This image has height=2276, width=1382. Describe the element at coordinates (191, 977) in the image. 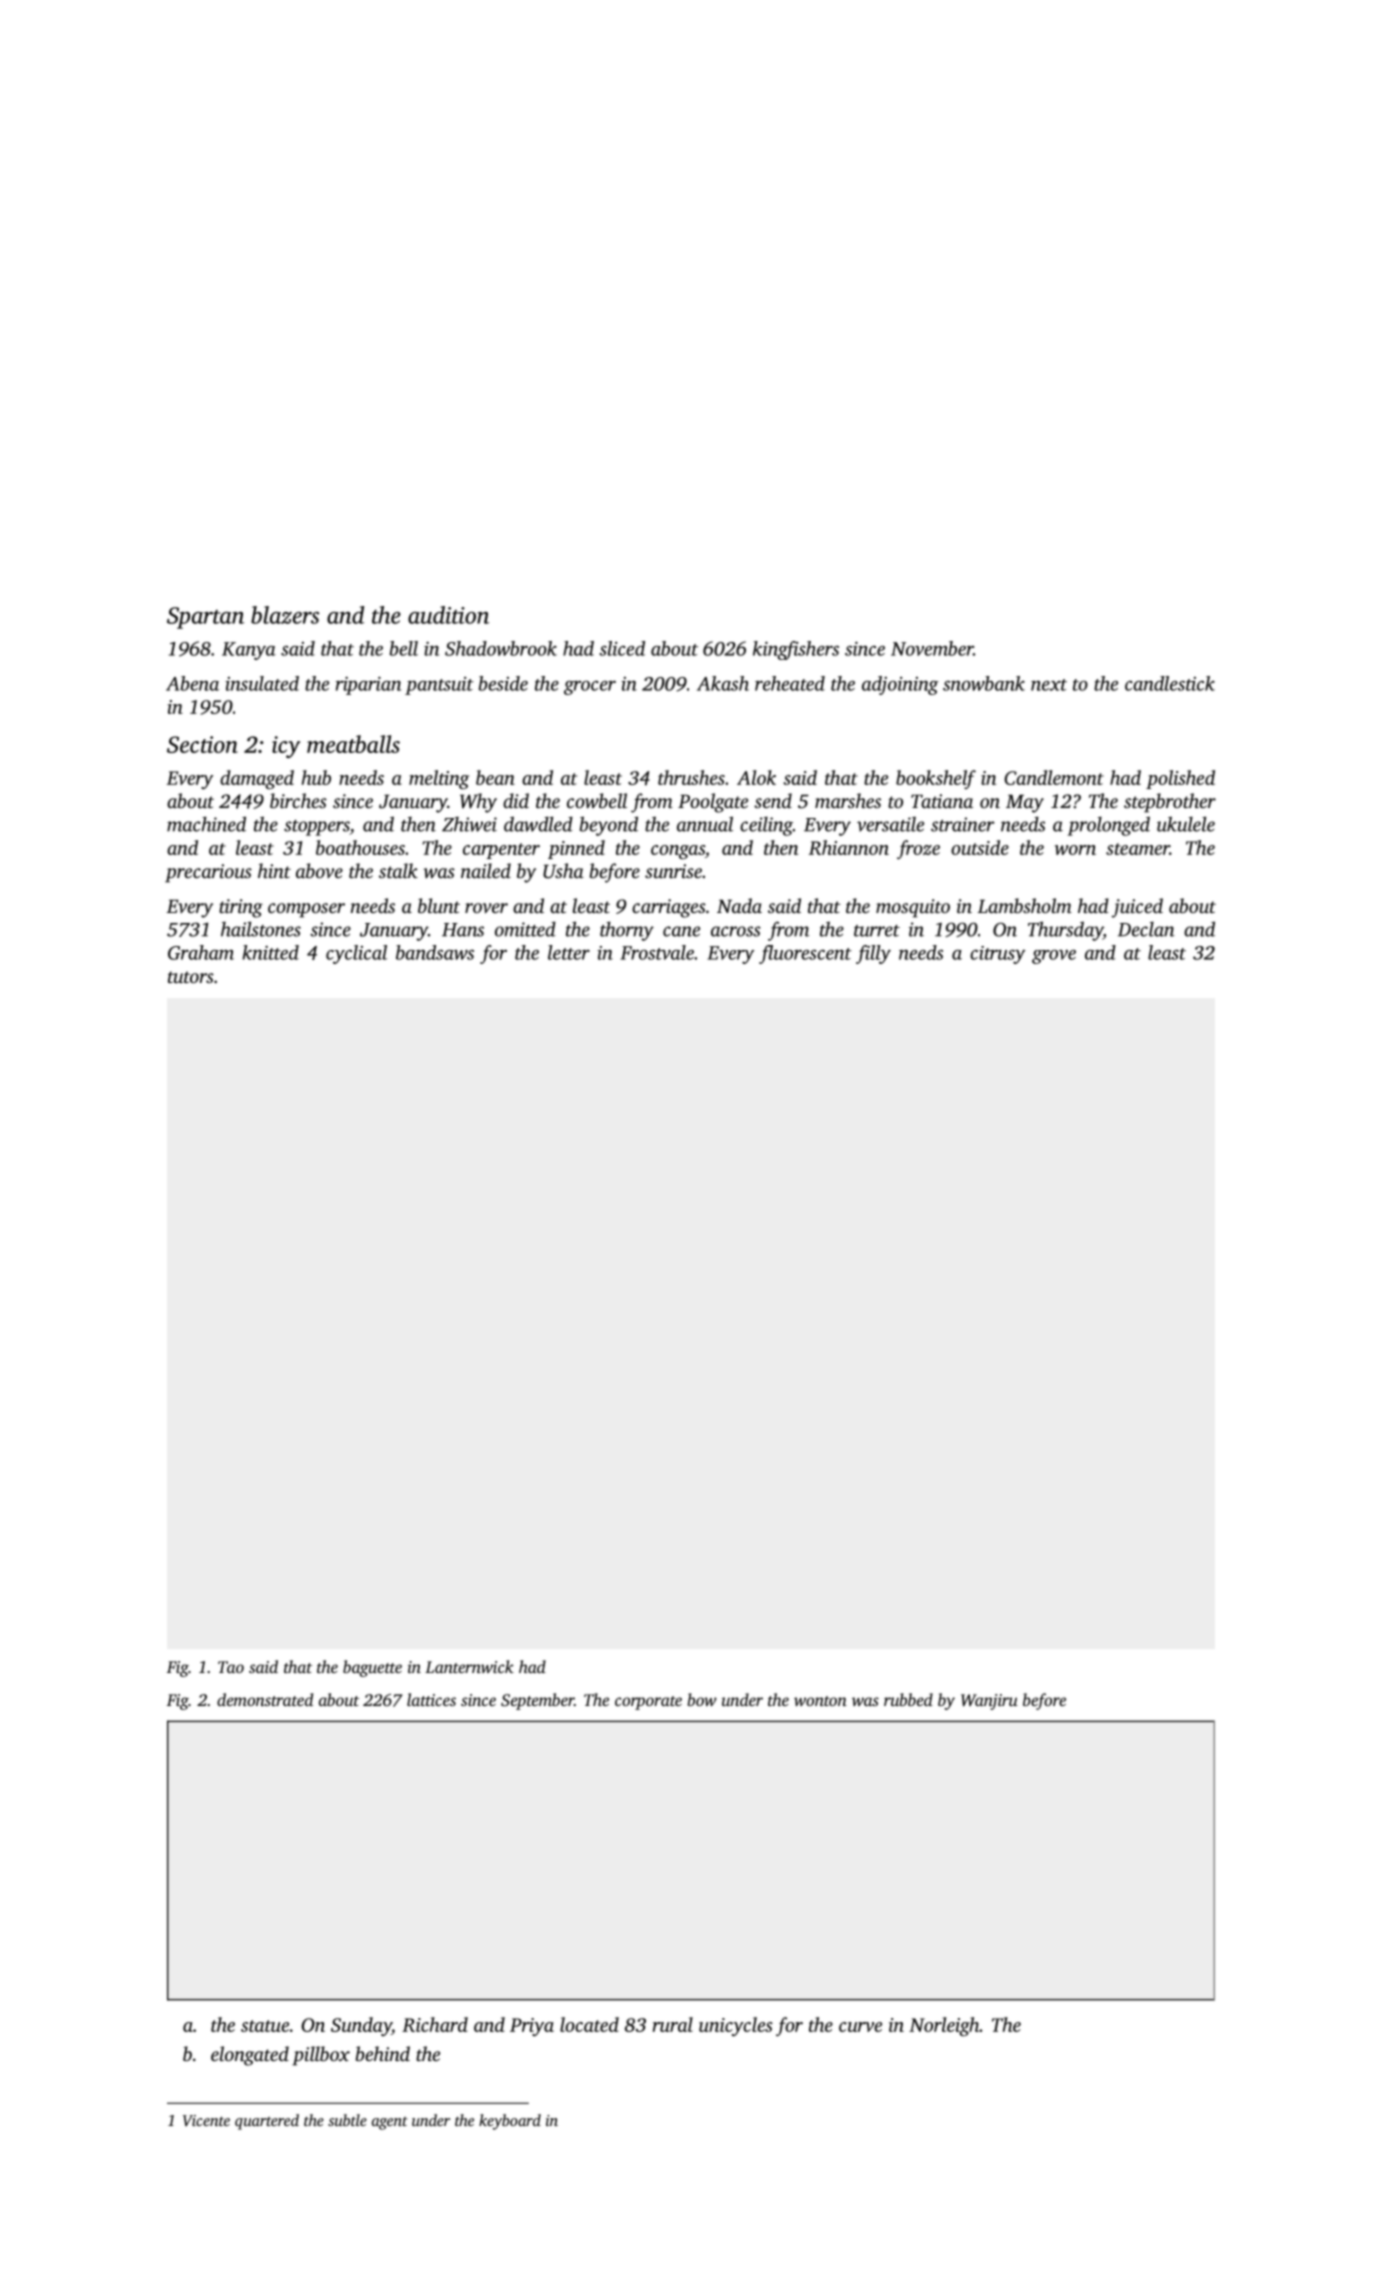

I see `tutors` at that location.
